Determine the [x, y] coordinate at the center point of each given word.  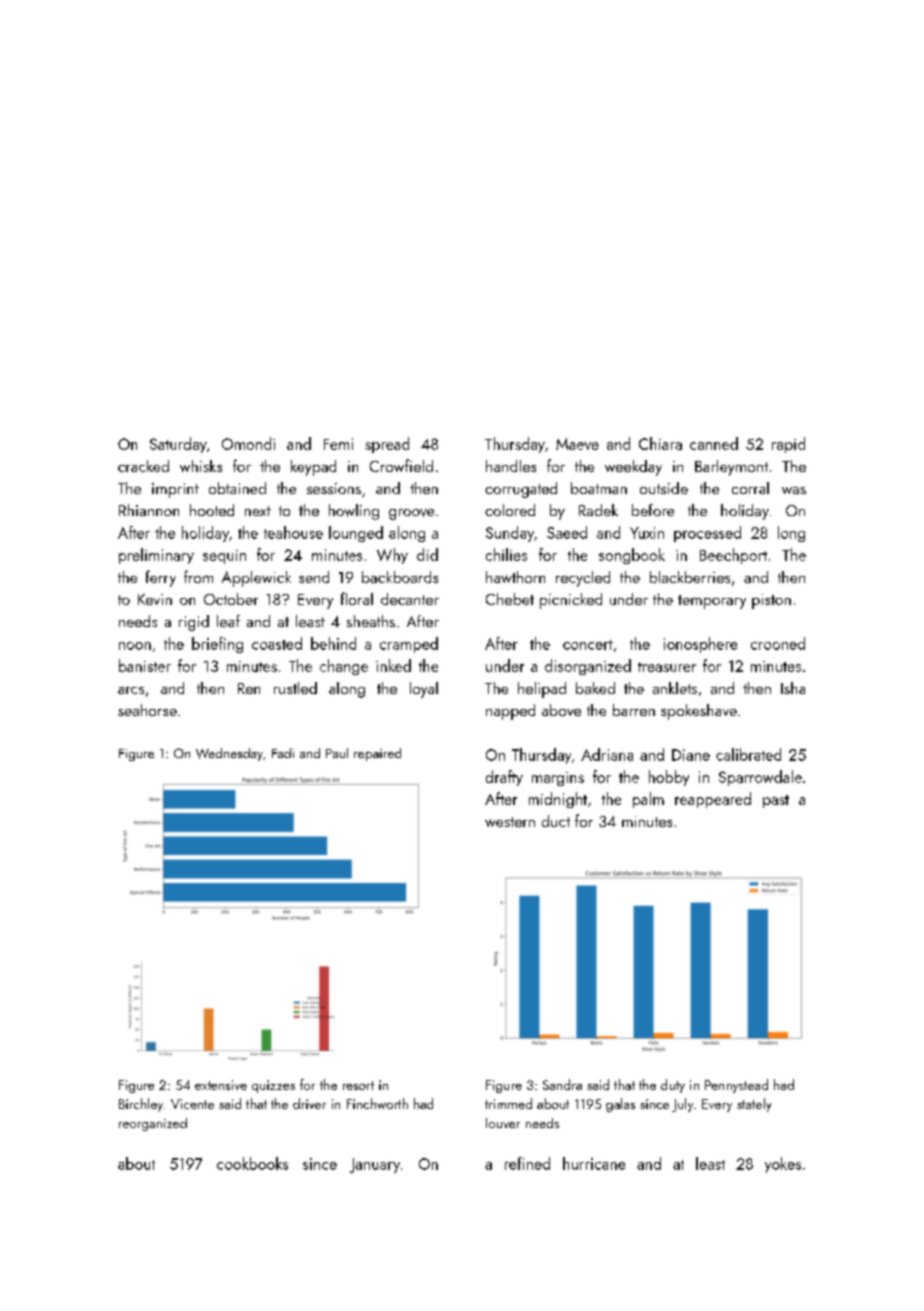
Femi [338, 444]
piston [771, 601]
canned [714, 443]
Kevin [155, 599]
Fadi [283, 753]
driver [309, 1103]
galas [620, 1105]
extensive [221, 1085]
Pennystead [736, 1086]
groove [411, 514]
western [510, 822]
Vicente [192, 1104]
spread [387, 445]
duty [673, 1086]
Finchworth [377, 1103]
